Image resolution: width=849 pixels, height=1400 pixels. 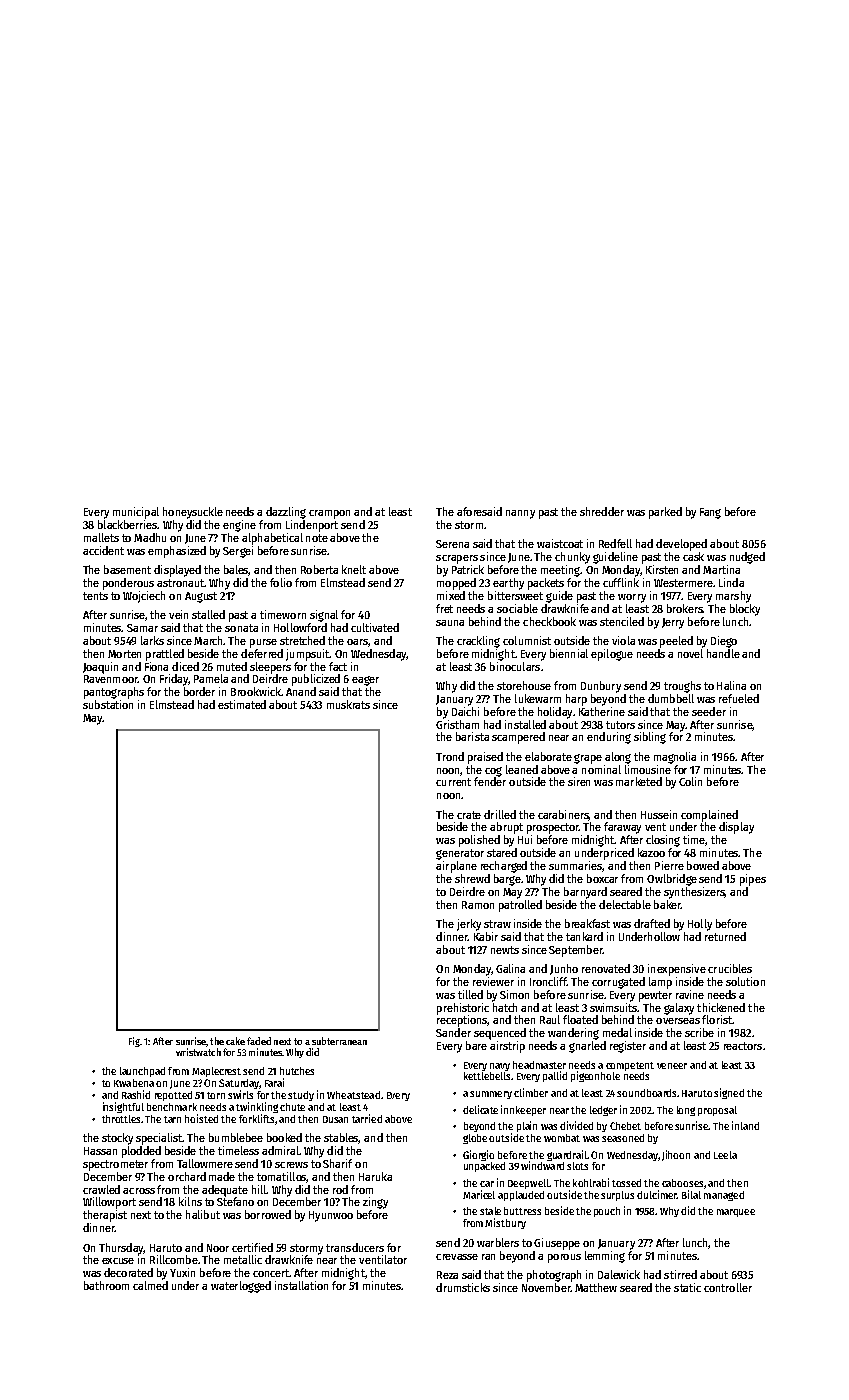 What do you see at coordinates (699, 1032) in the page?
I see `scribe` at bounding box center [699, 1032].
